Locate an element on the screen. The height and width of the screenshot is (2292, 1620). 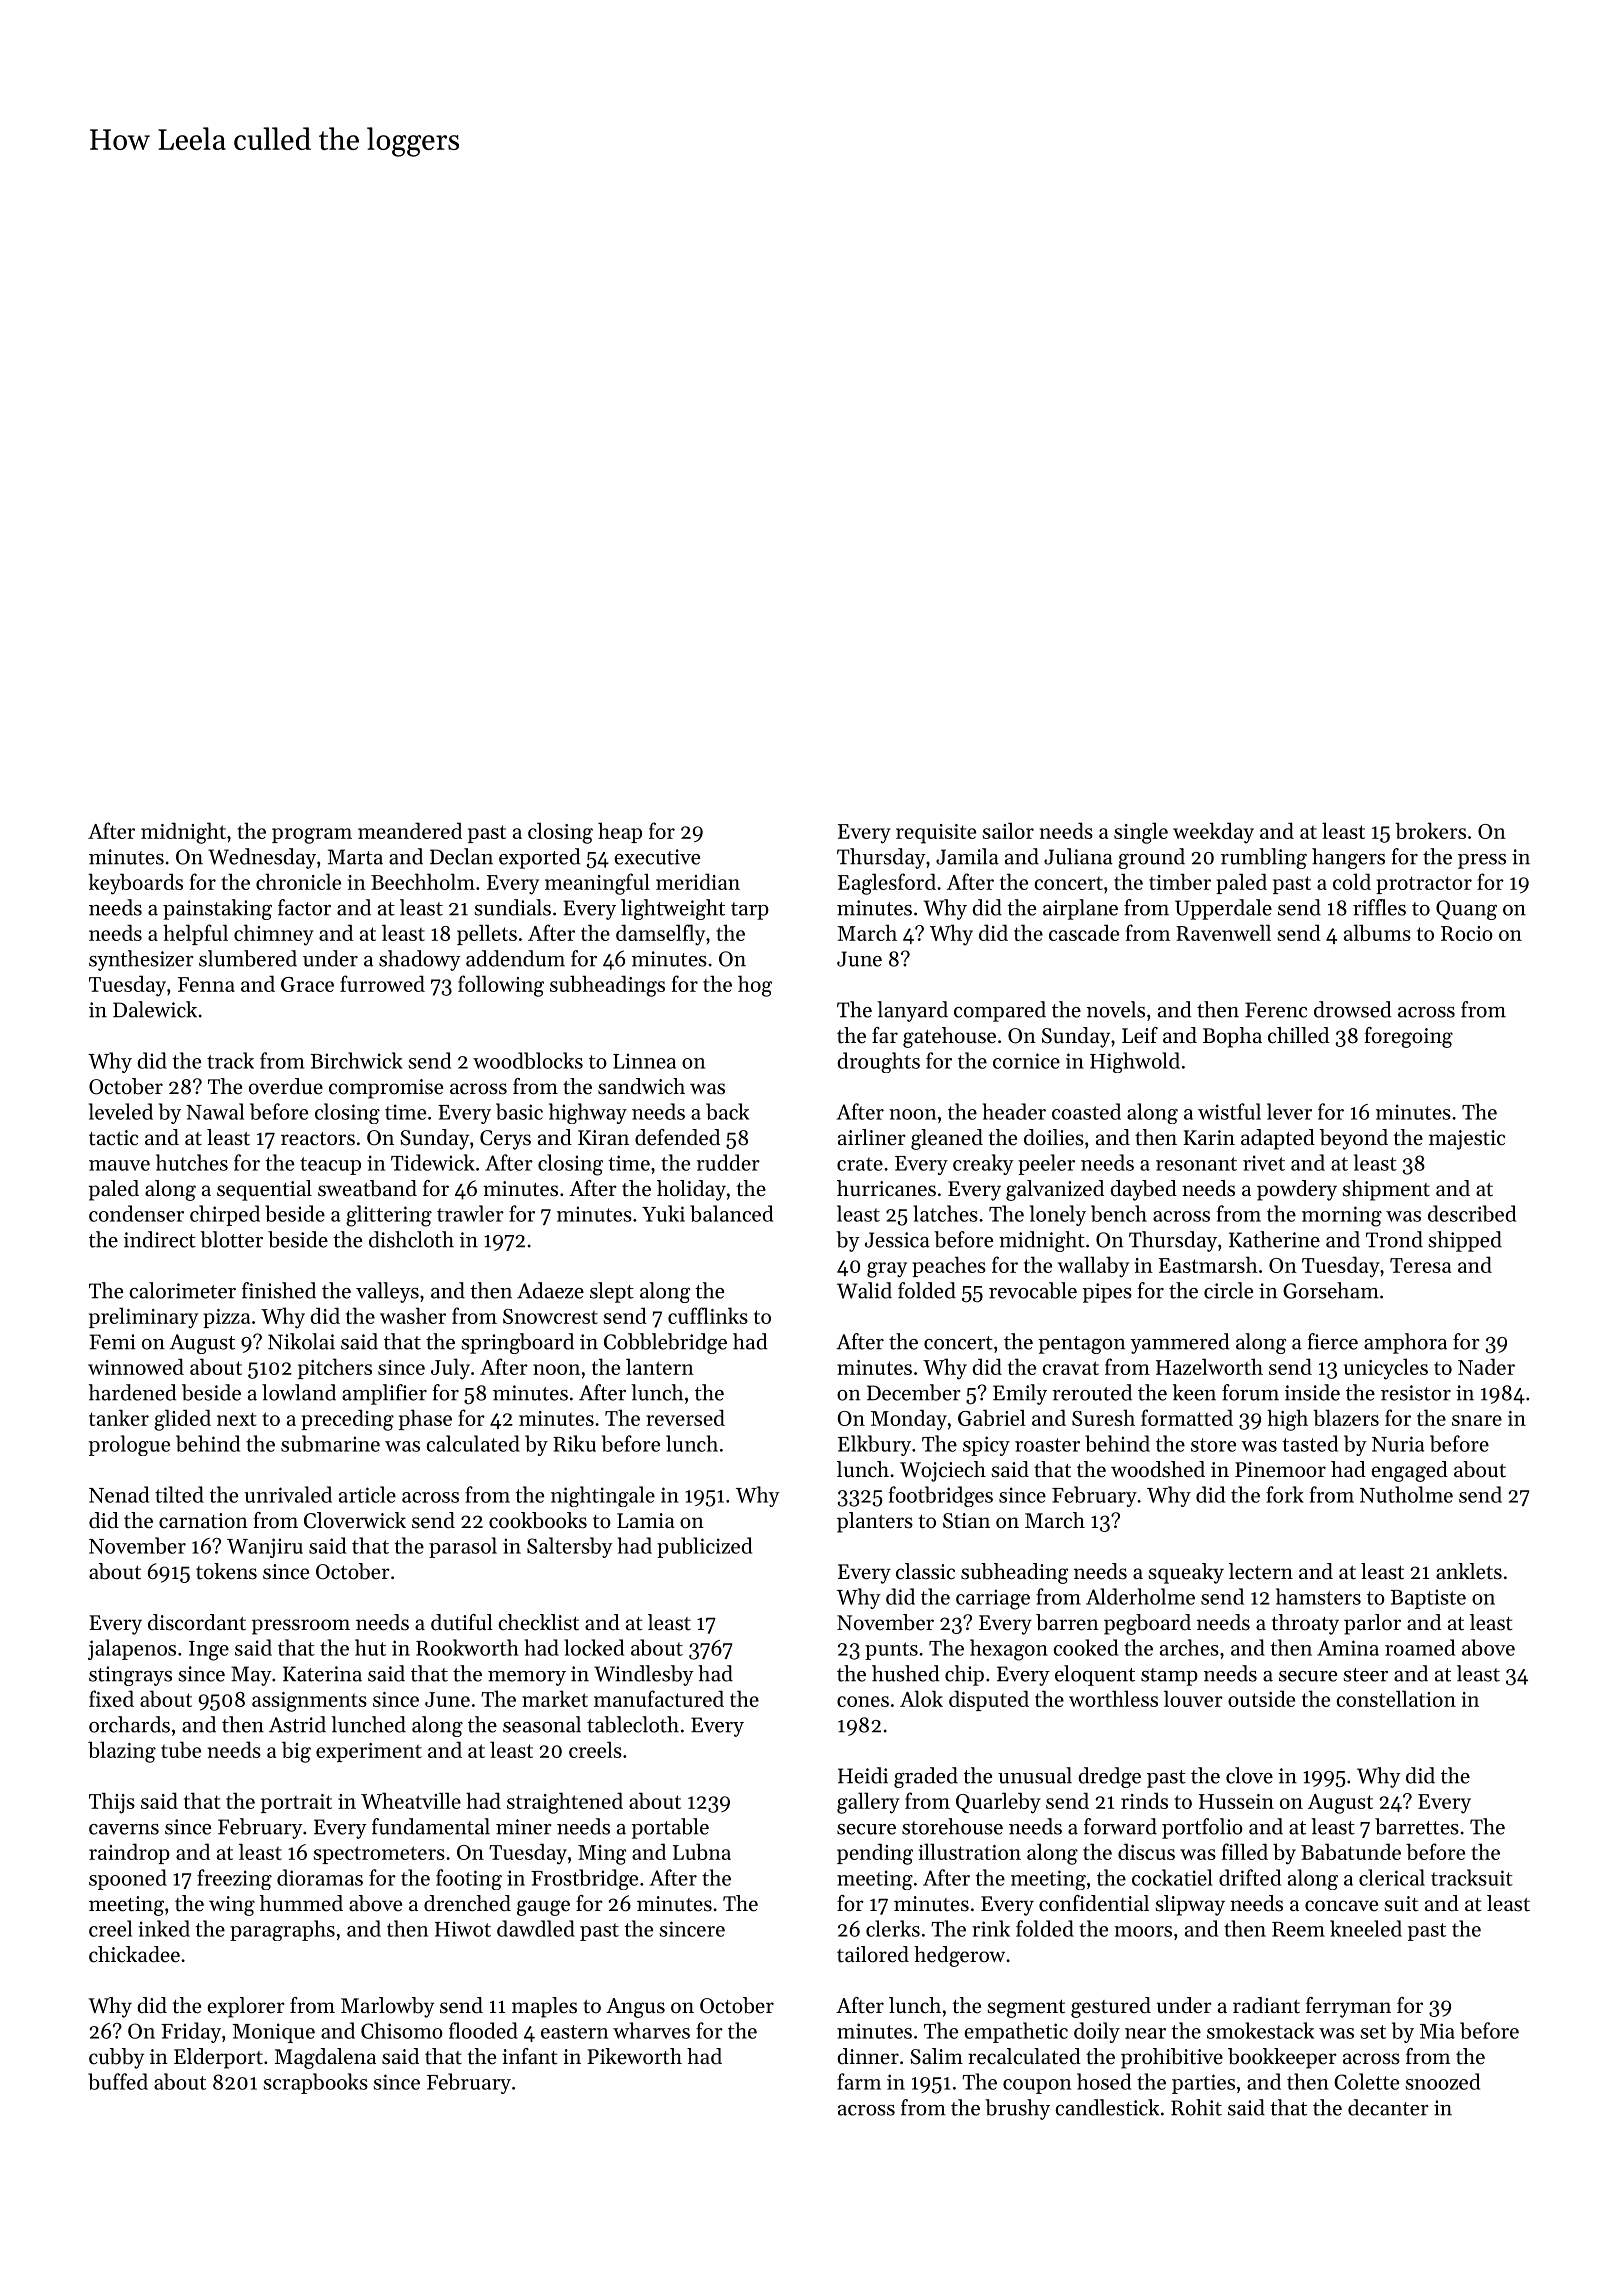
lever is located at coordinates (1289, 1111).
